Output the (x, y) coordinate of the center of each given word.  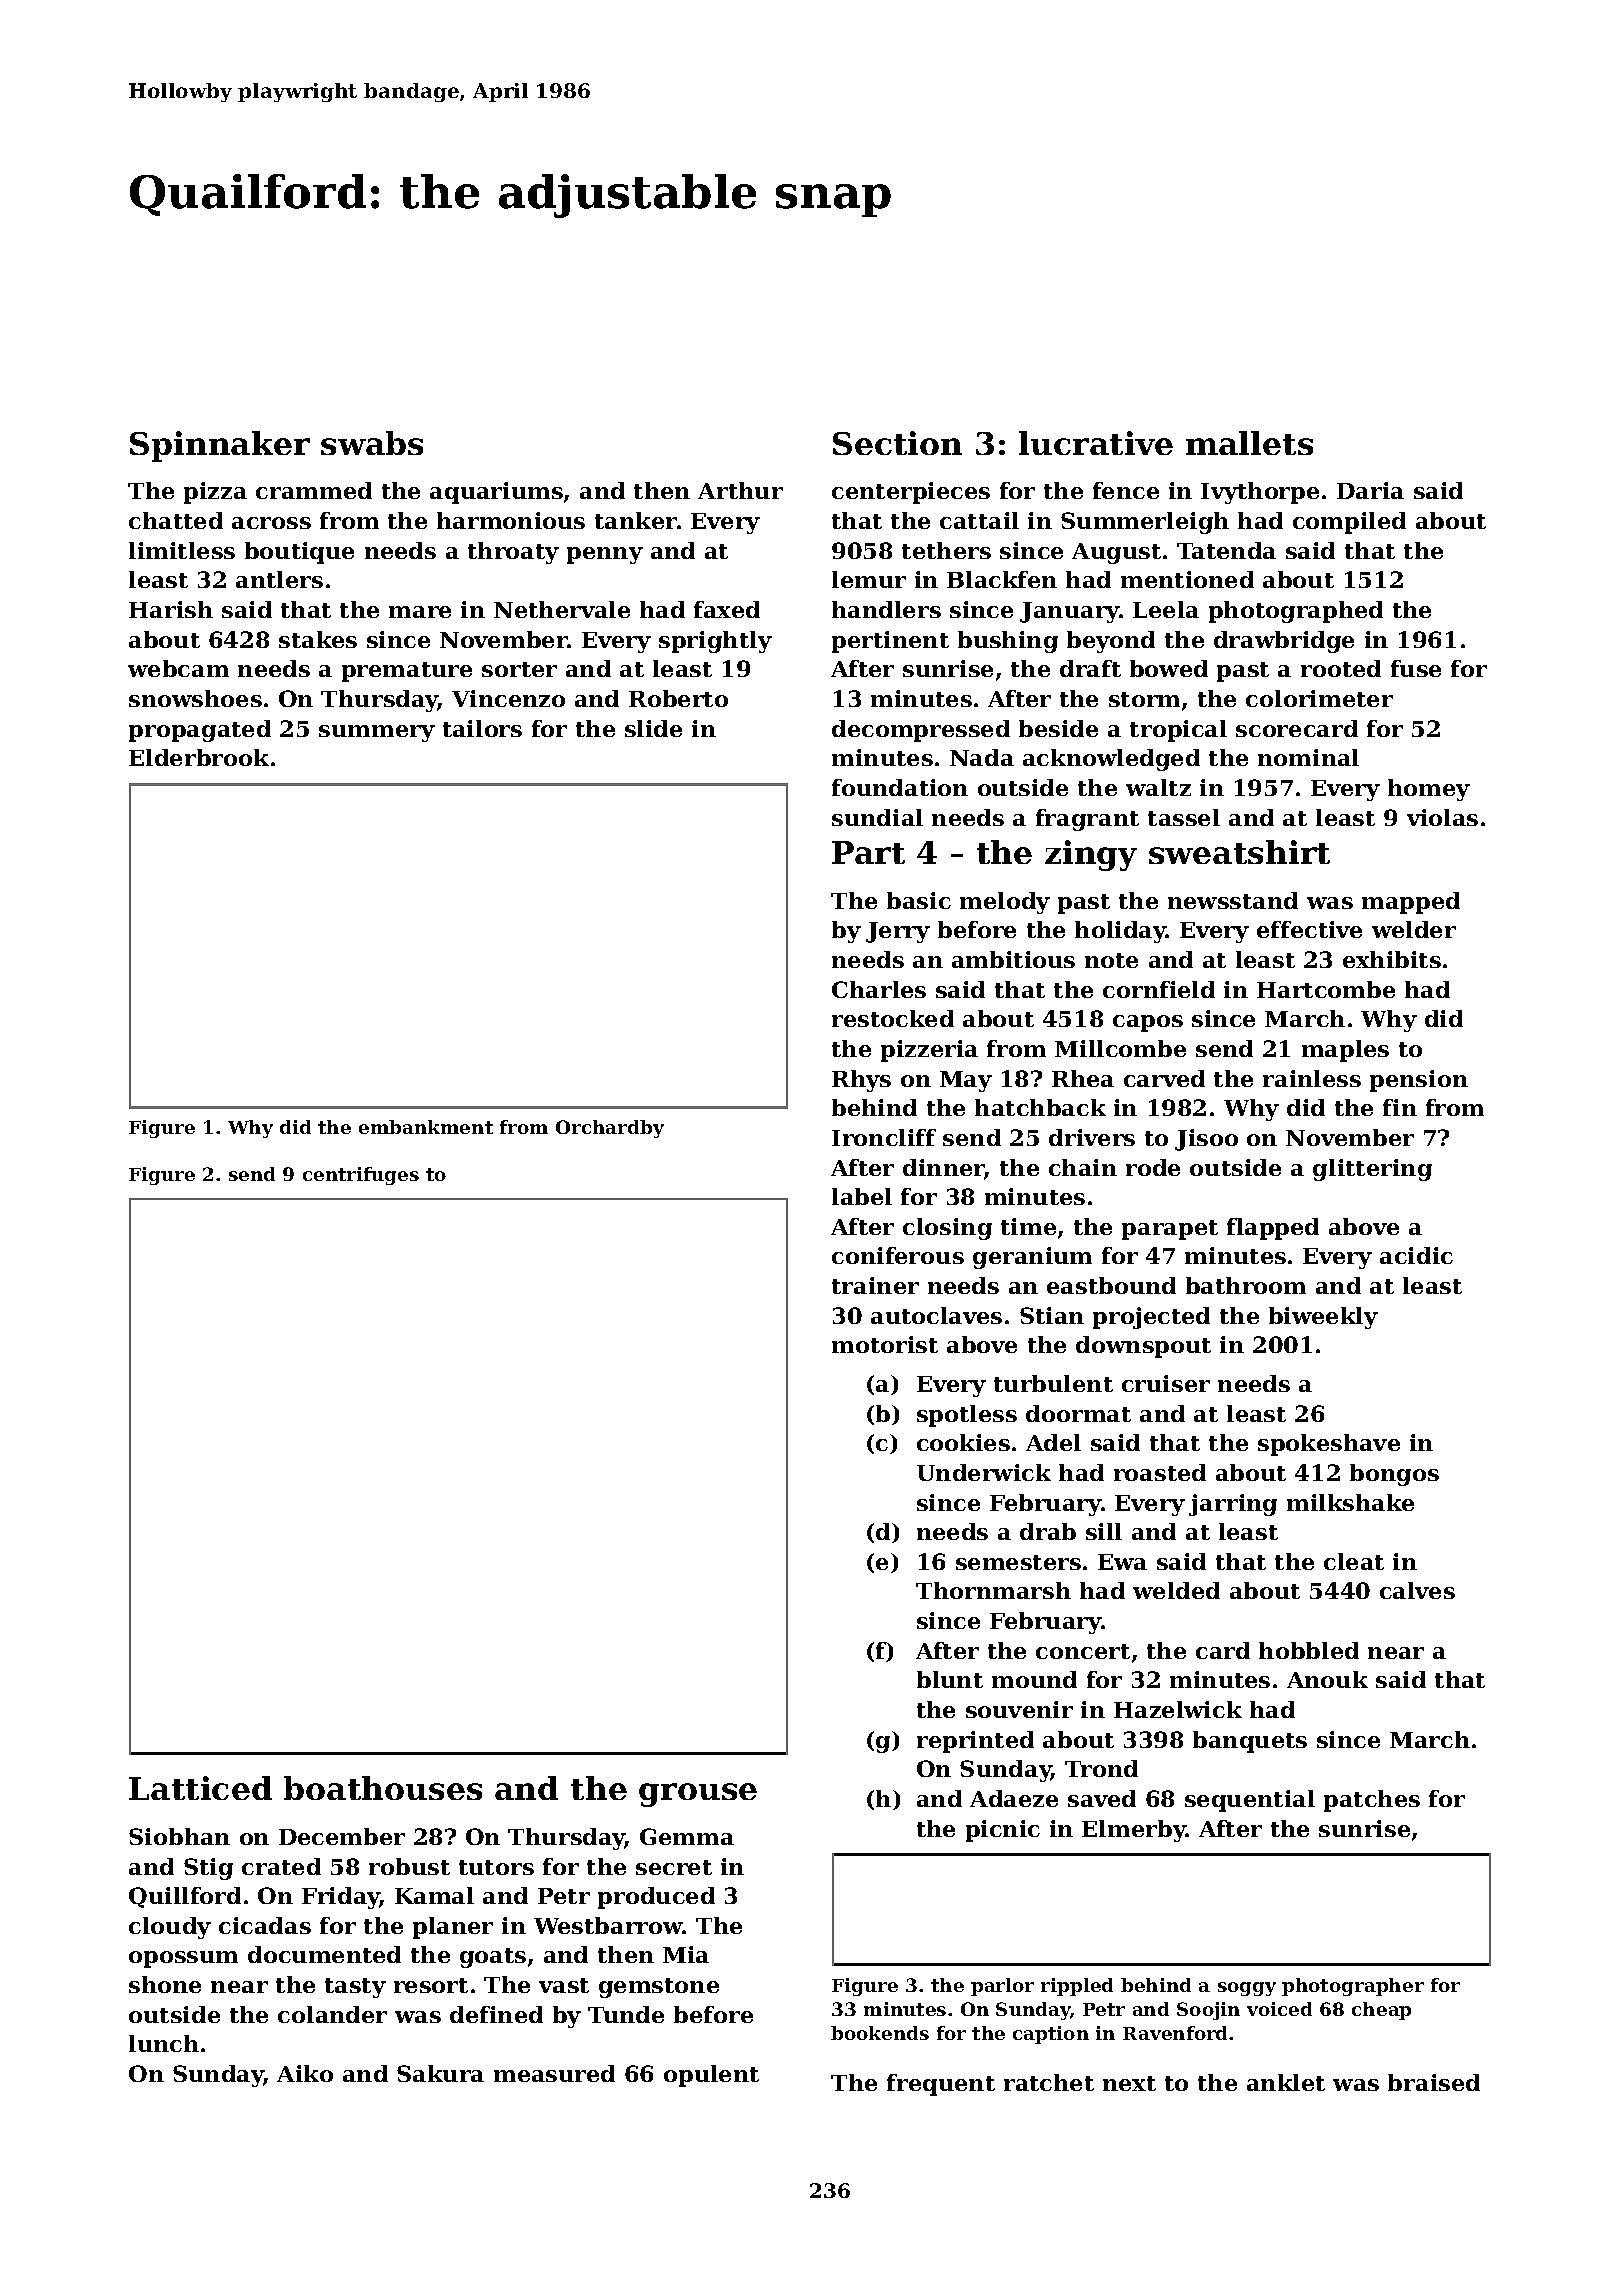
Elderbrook (199, 757)
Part (868, 852)
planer (453, 1928)
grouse (698, 1795)
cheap (1381, 2011)
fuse (1416, 668)
